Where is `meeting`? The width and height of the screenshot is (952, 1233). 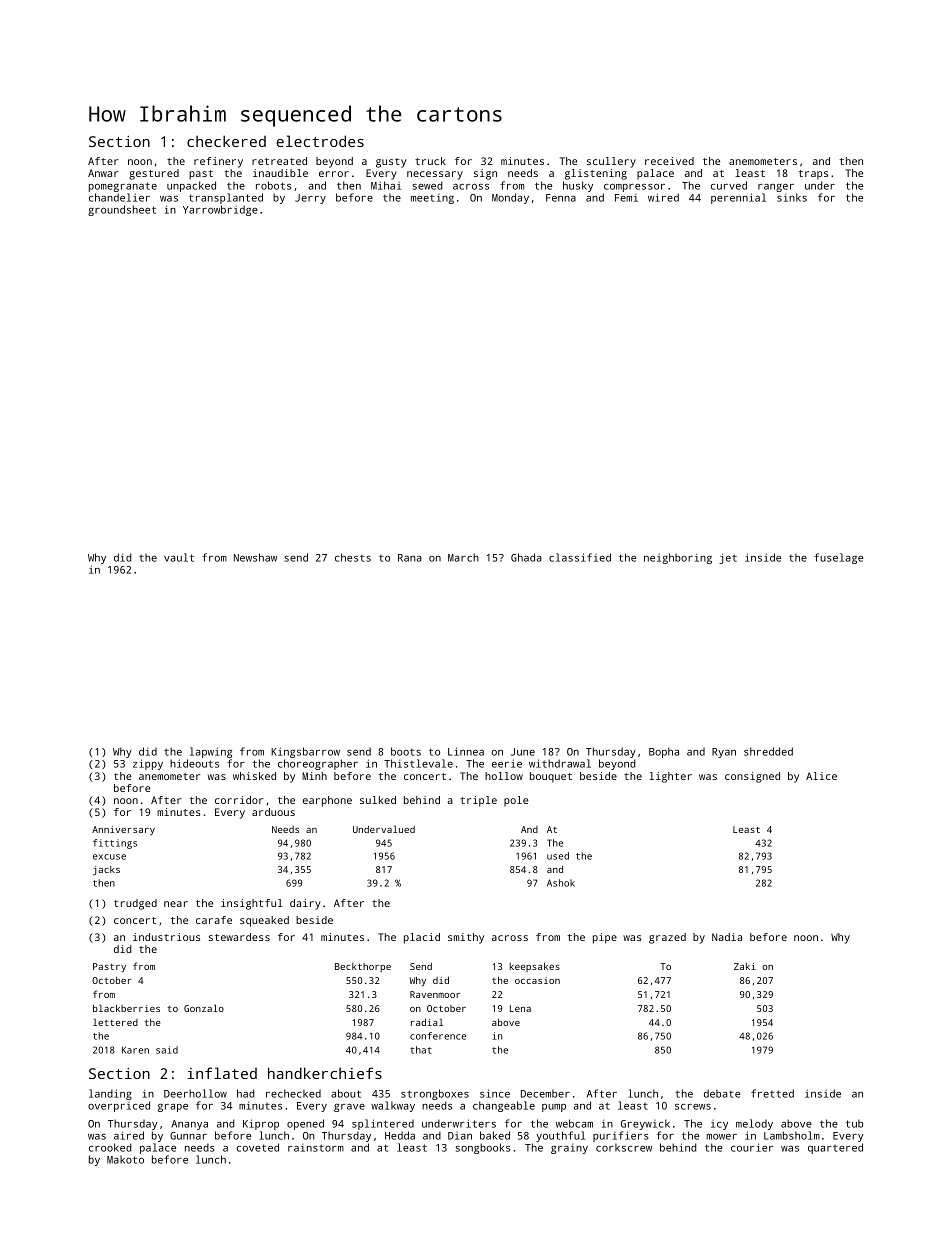
meeting is located at coordinates (432, 199).
